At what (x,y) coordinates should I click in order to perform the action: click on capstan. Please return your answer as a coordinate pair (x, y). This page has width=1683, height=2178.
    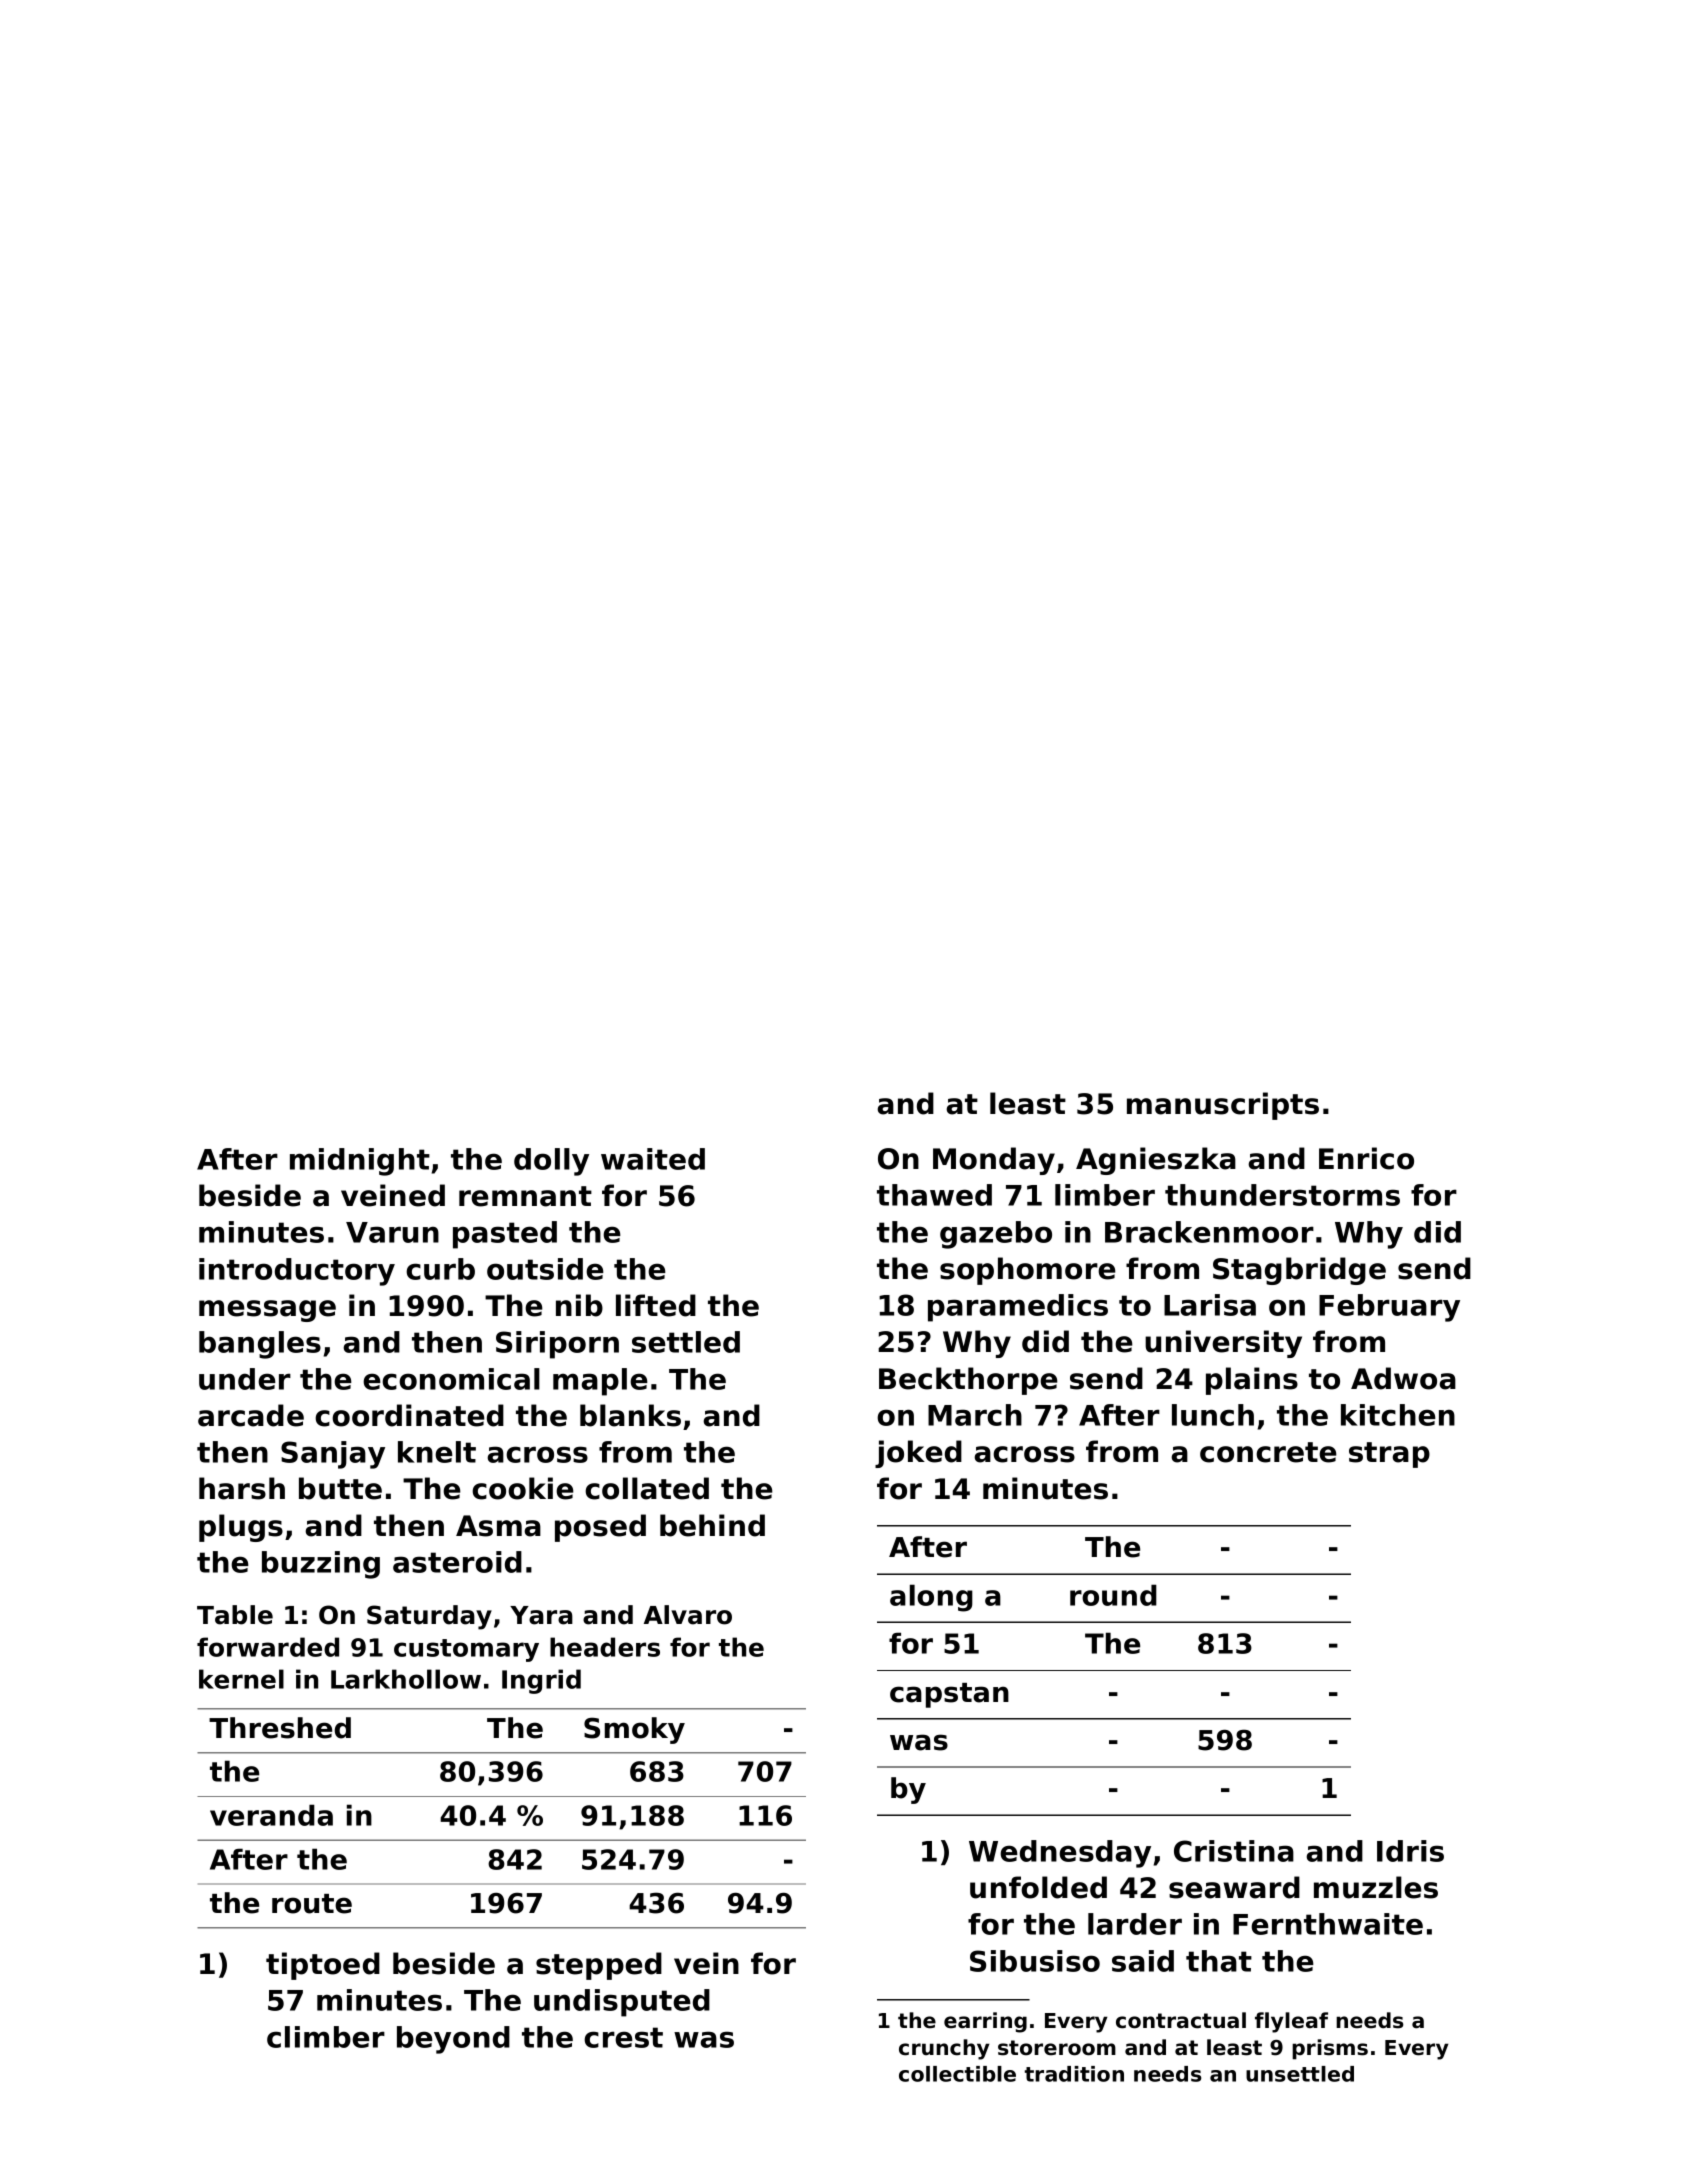
    Looking at the image, I should click on (949, 1695).
